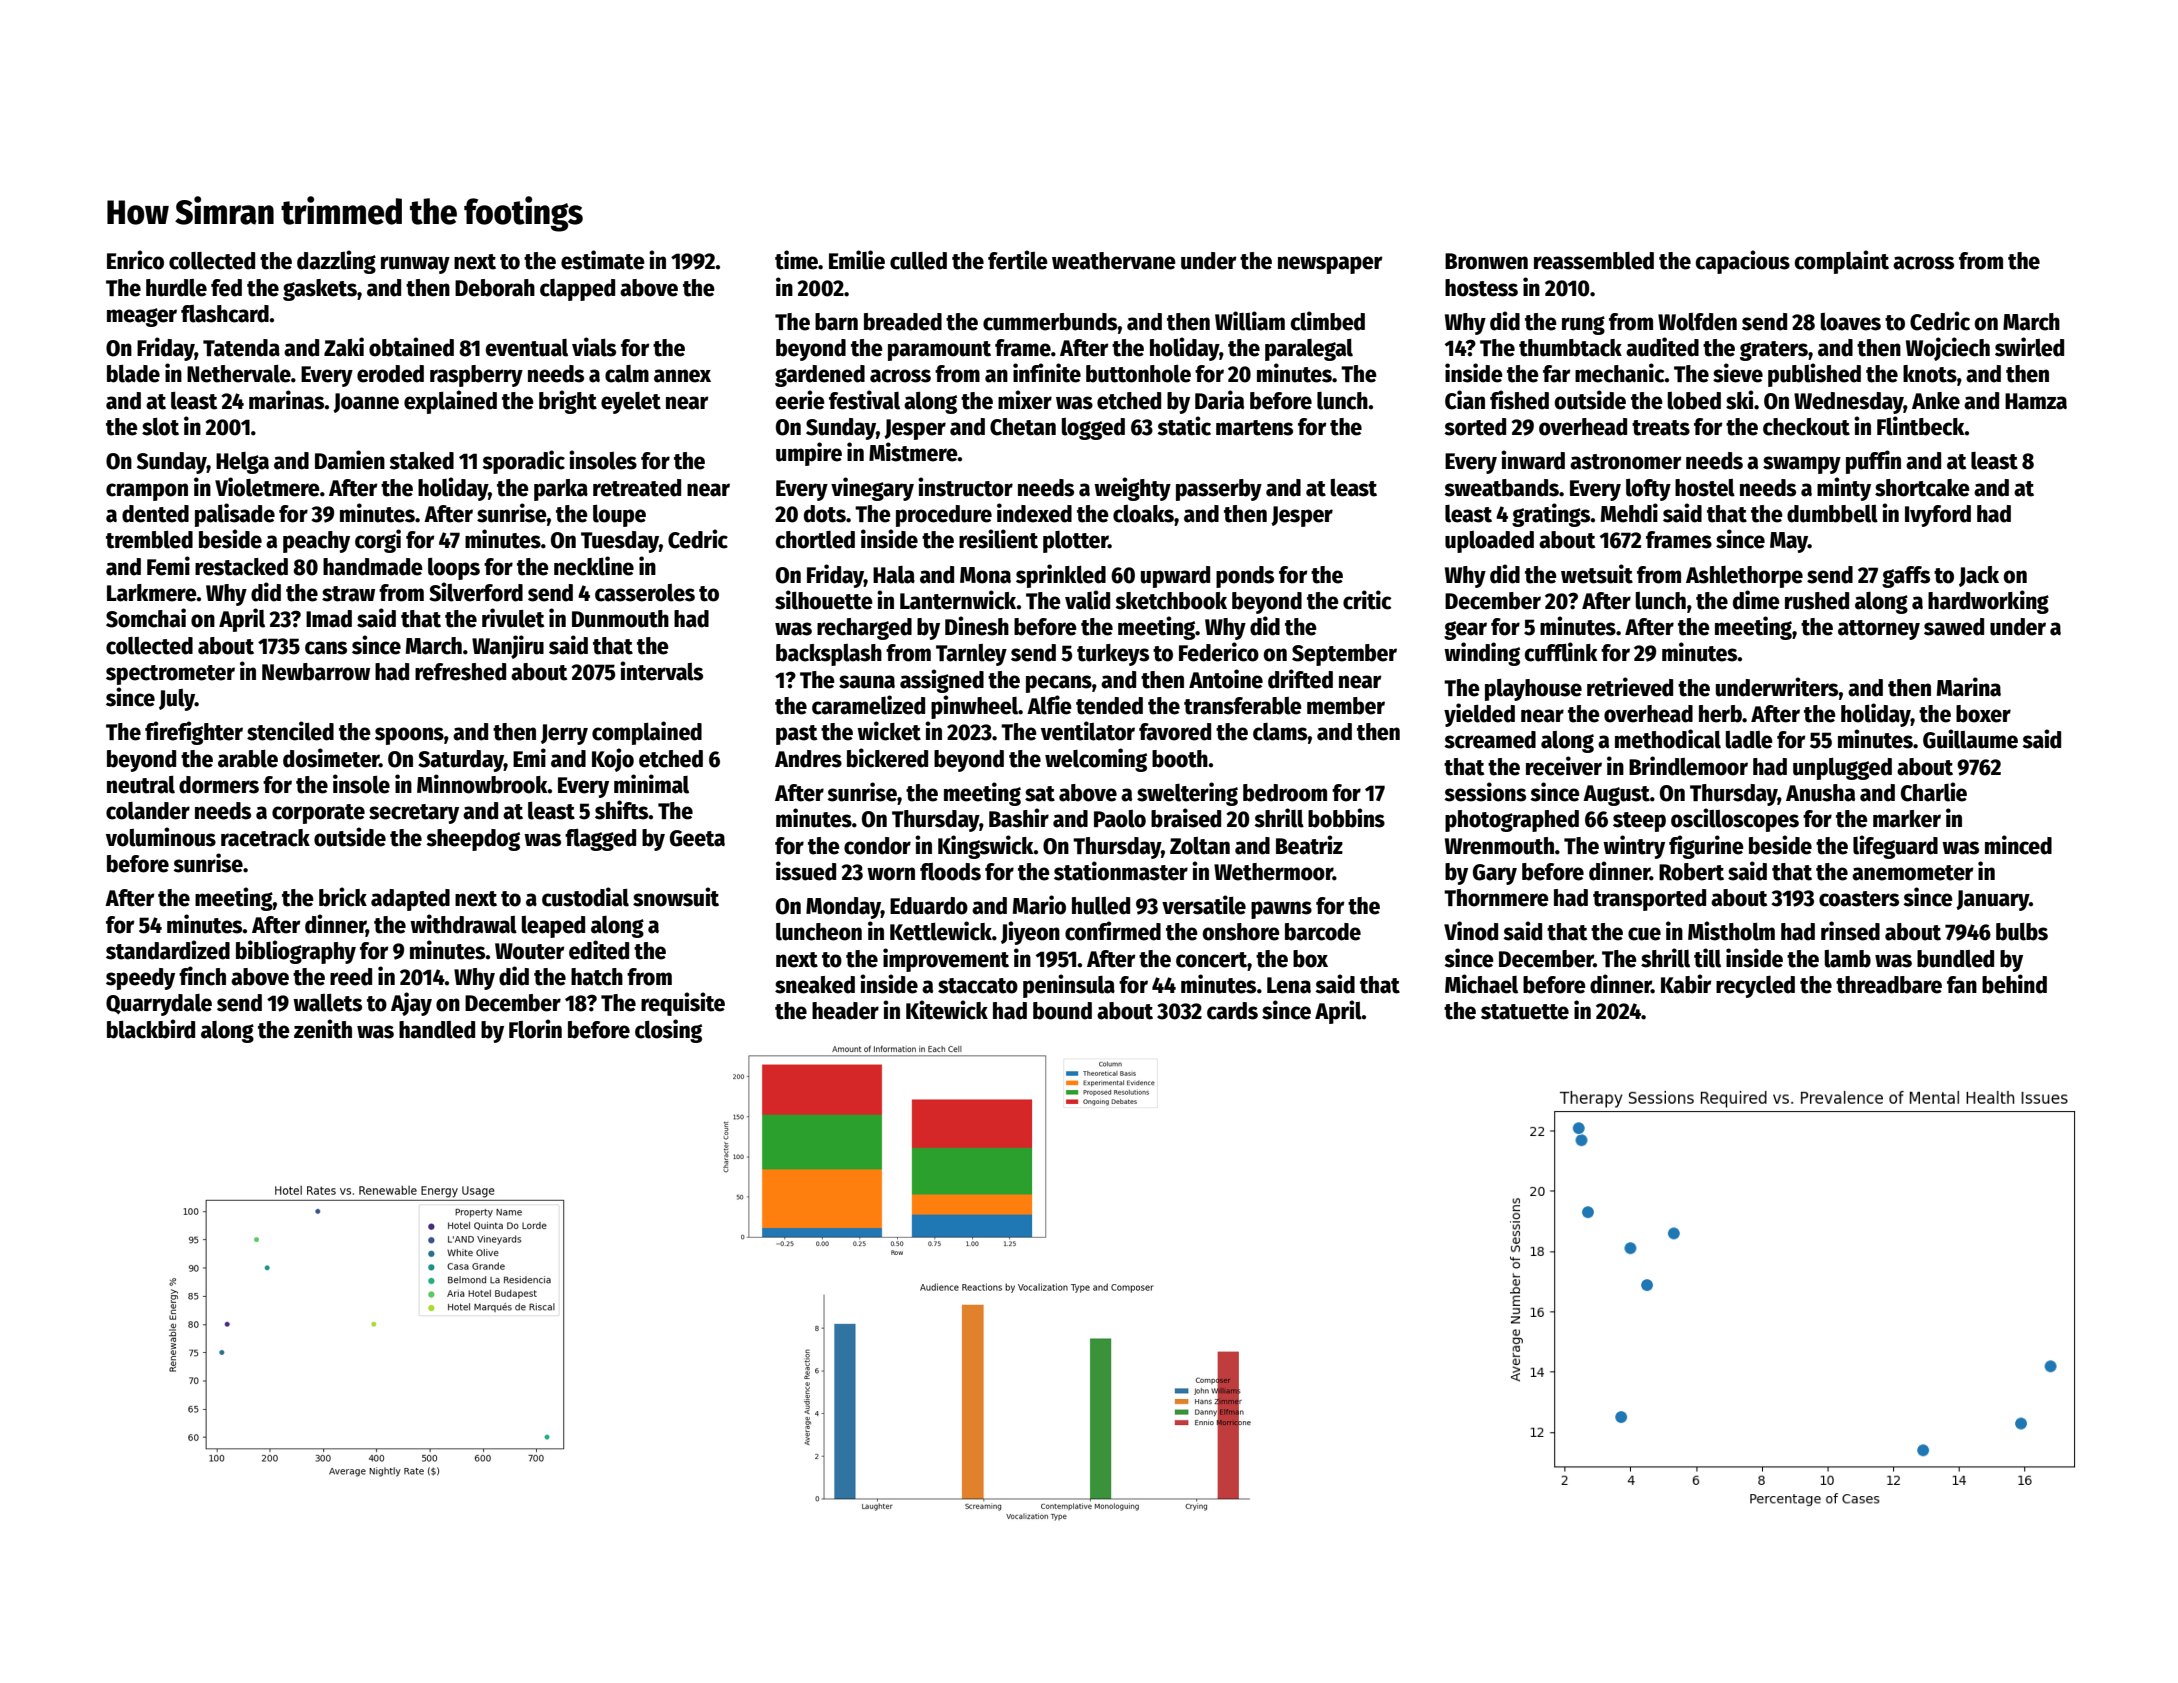  What do you see at coordinates (1842, 769) in the image?
I see `unplugged` at bounding box center [1842, 769].
